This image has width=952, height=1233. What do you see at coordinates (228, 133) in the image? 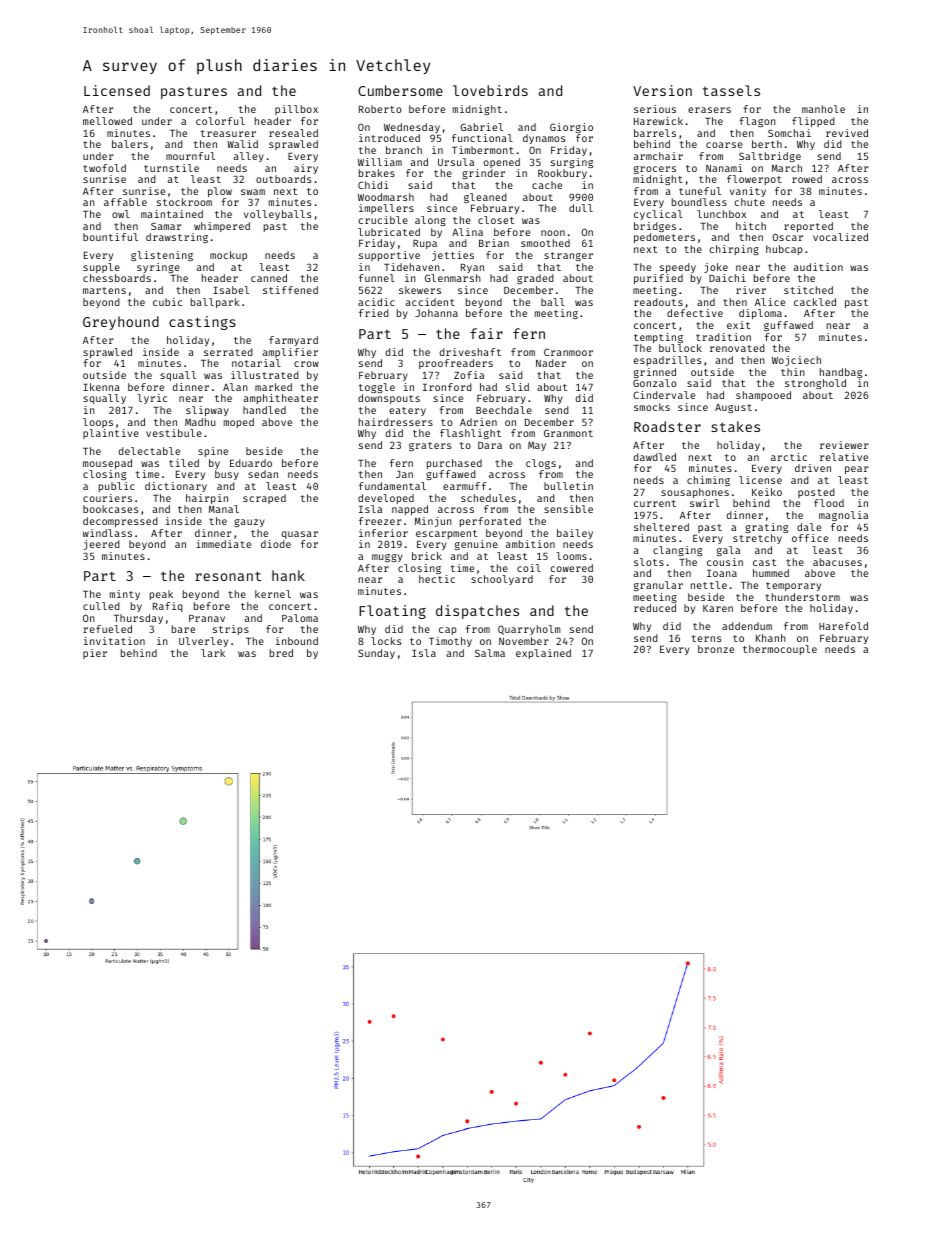
I see `treasurer` at bounding box center [228, 133].
